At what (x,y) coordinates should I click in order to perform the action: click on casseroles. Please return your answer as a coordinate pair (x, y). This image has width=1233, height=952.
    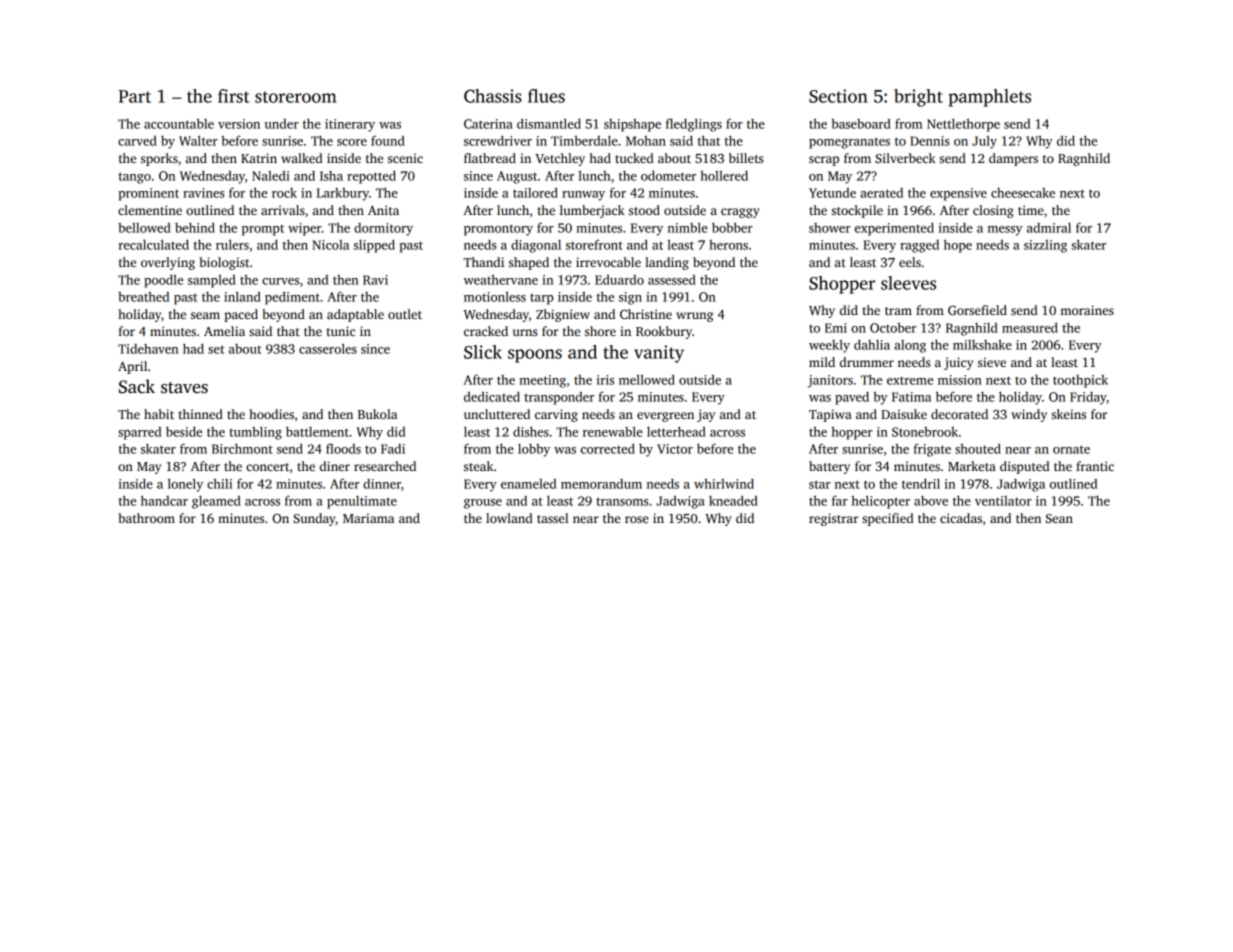
    Looking at the image, I should click on (328, 348).
